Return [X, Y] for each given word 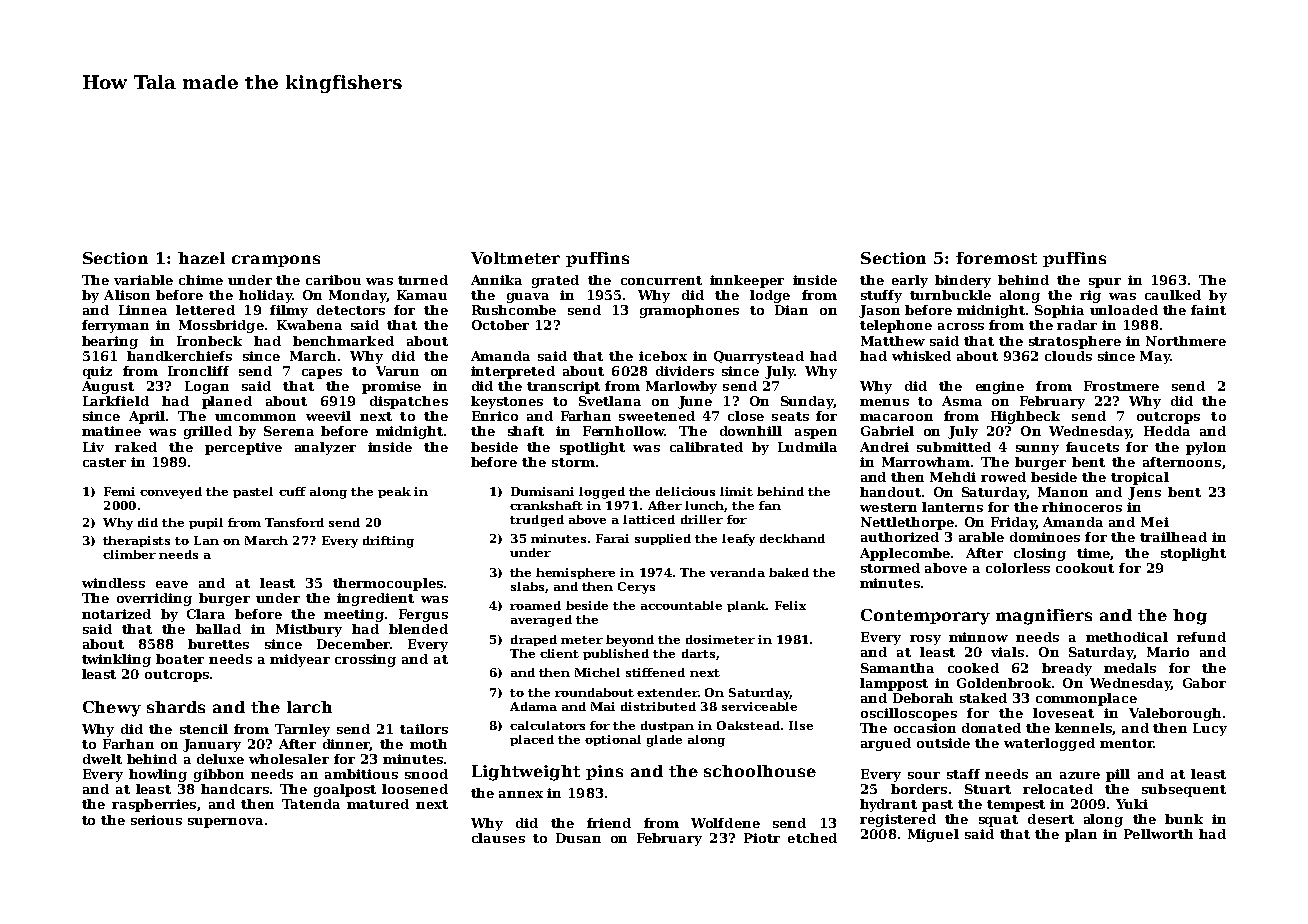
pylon [1206, 448]
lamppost [894, 684]
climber [129, 554]
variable [143, 280]
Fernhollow [623, 431]
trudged [537, 521]
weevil [328, 416]
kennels [1083, 728]
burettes [218, 644]
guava [528, 298]
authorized [900, 537]
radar [1077, 325]
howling [158, 775]
